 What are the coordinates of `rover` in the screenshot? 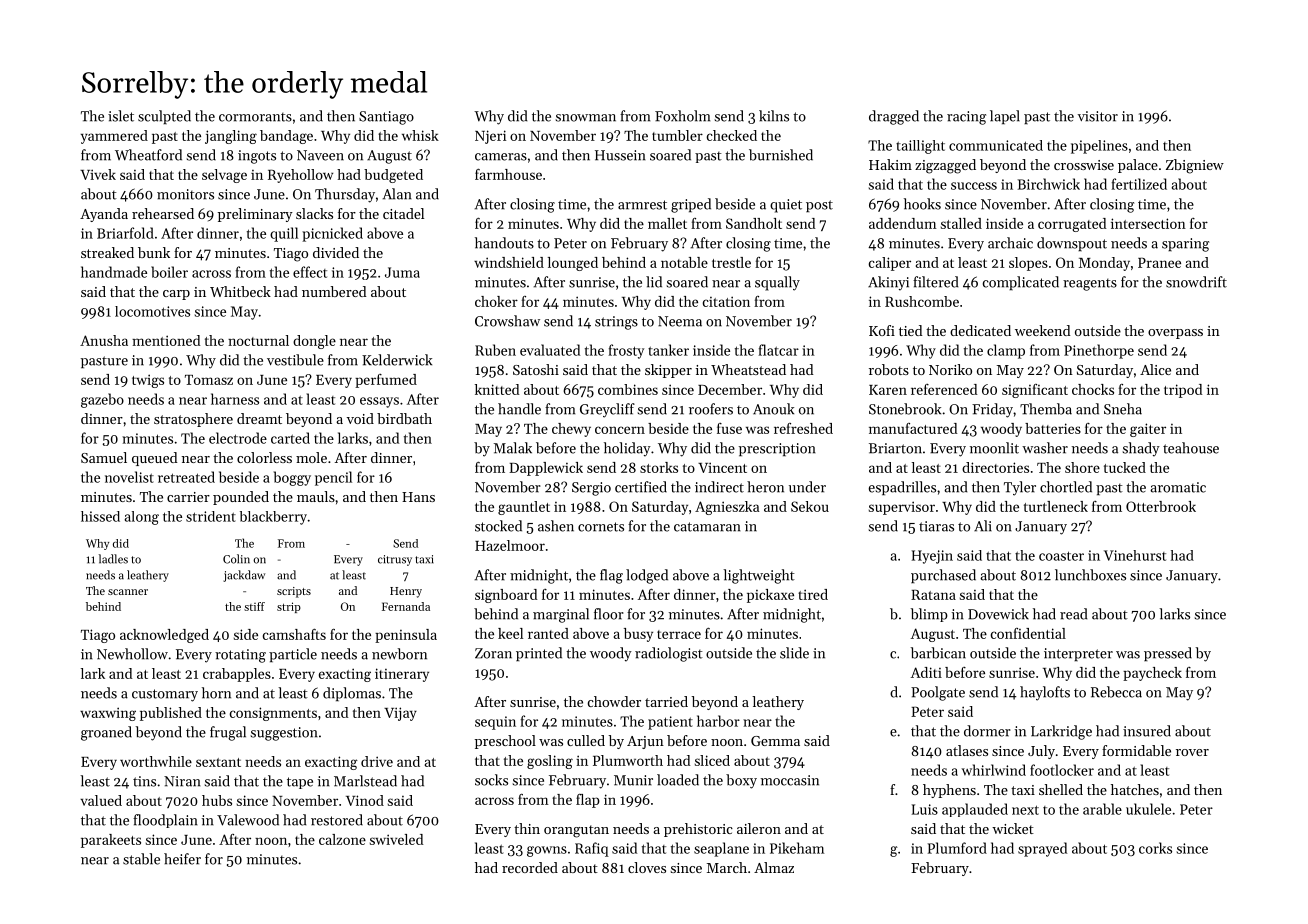 It's located at (1192, 752).
